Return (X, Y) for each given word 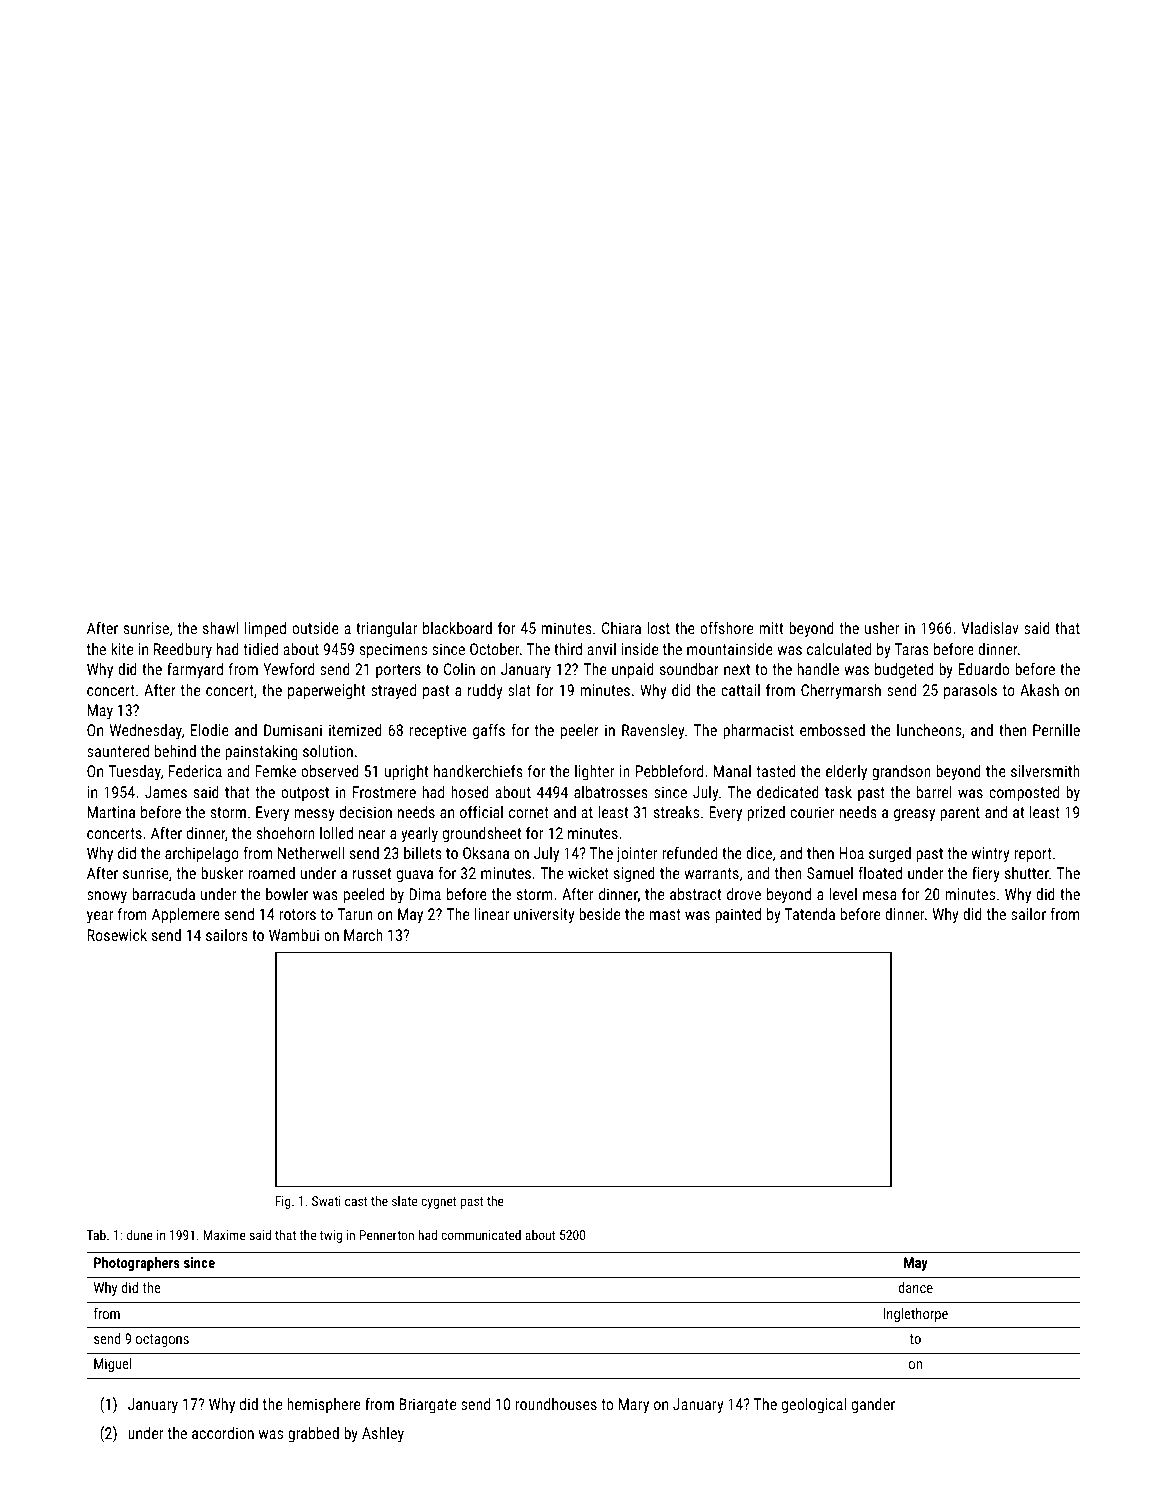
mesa (880, 895)
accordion (223, 1433)
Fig (283, 1202)
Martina (111, 812)
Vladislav (990, 628)
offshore (726, 627)
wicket (588, 873)
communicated (481, 1235)
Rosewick (117, 935)
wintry (990, 855)
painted (738, 916)
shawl (220, 628)
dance (915, 1287)
